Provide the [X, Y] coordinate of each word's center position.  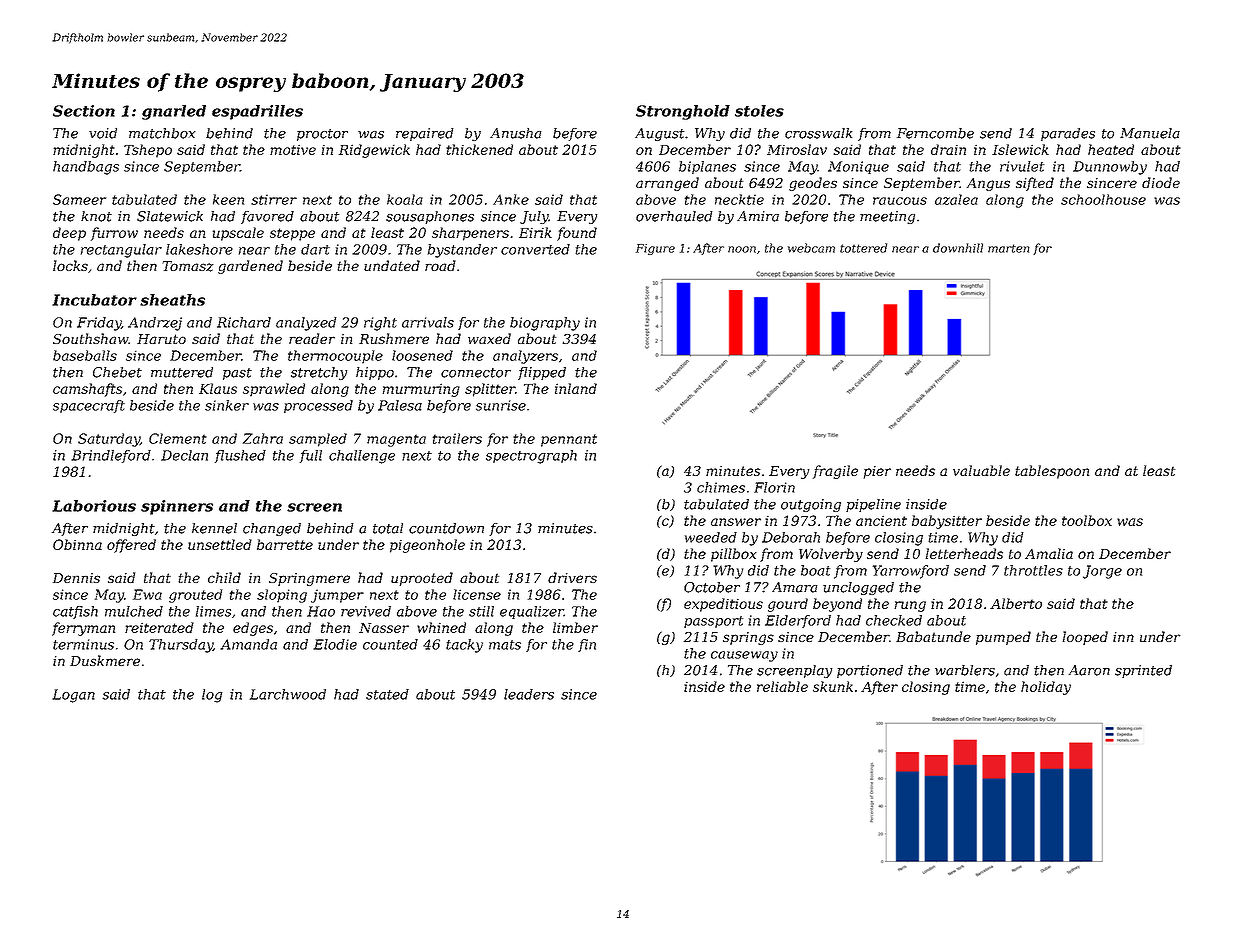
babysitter [947, 522]
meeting [887, 217]
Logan [73, 696]
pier [877, 472]
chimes [721, 487]
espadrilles [257, 112]
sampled [318, 440]
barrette [285, 544]
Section [84, 111]
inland [576, 388]
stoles [759, 111]
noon [742, 249]
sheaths [172, 300]
